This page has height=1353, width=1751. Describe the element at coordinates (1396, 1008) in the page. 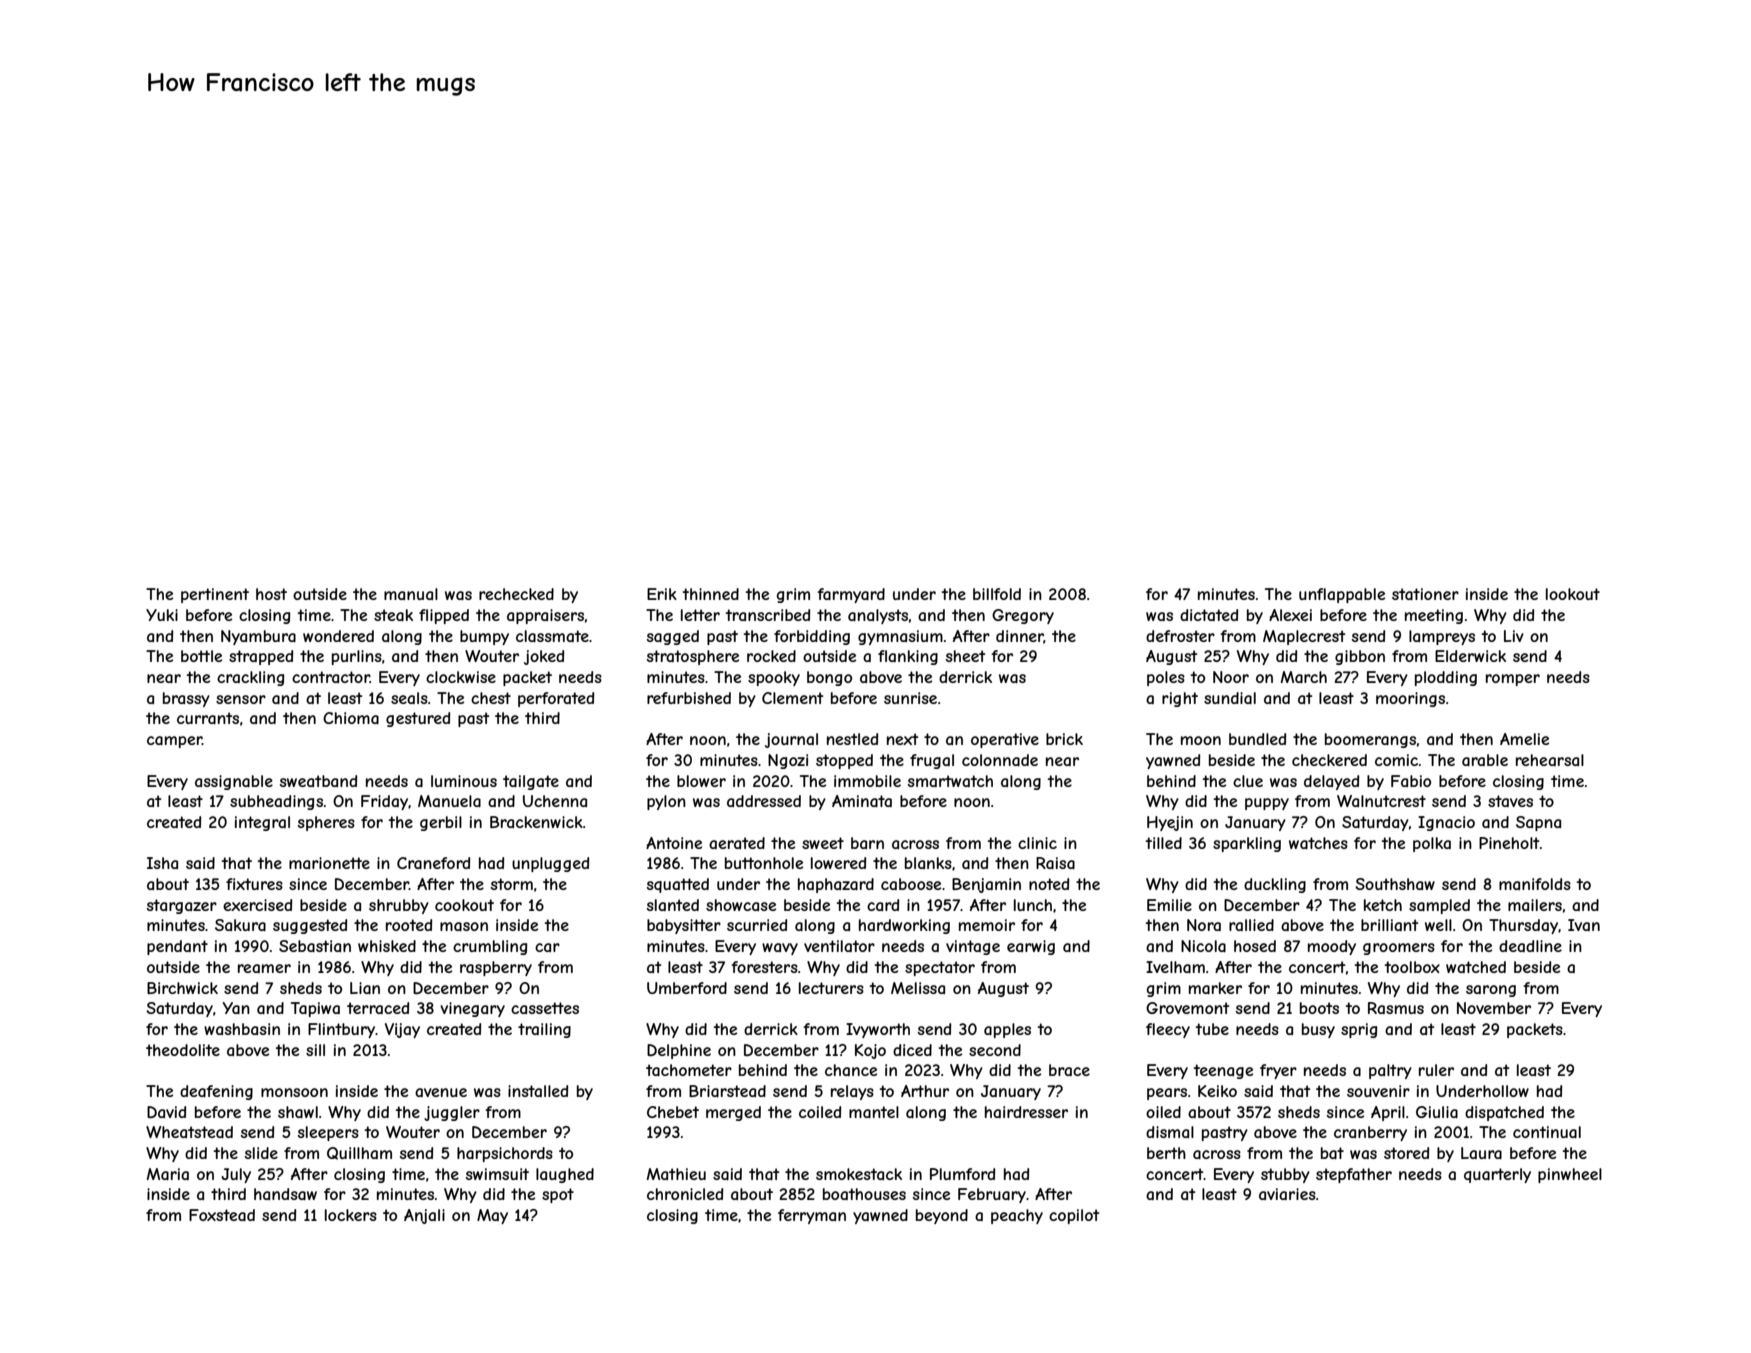

I see `Rasmus` at that location.
